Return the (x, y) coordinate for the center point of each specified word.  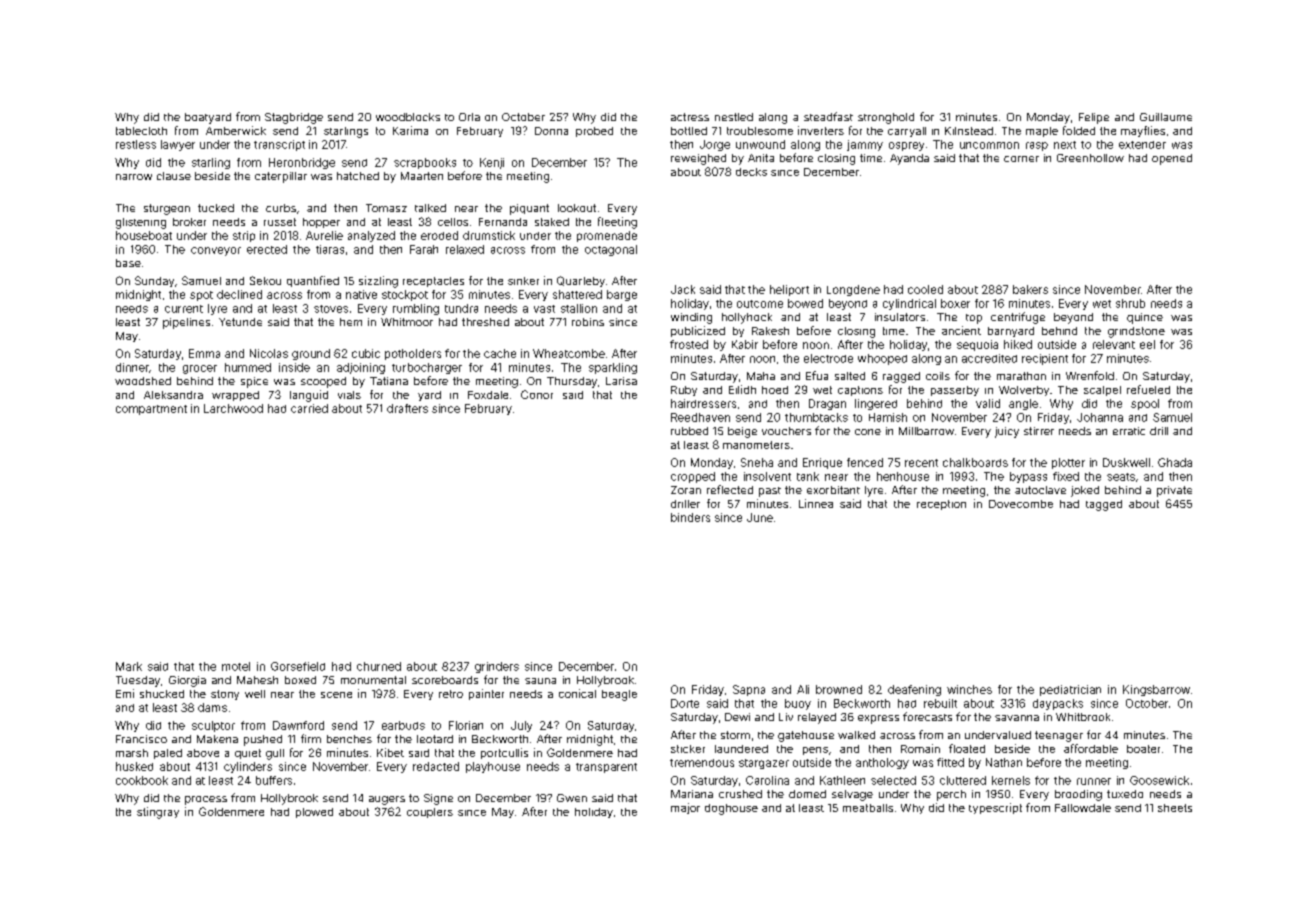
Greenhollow (1090, 158)
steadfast (828, 116)
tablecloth (141, 131)
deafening (914, 690)
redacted (436, 766)
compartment (151, 410)
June (760, 517)
